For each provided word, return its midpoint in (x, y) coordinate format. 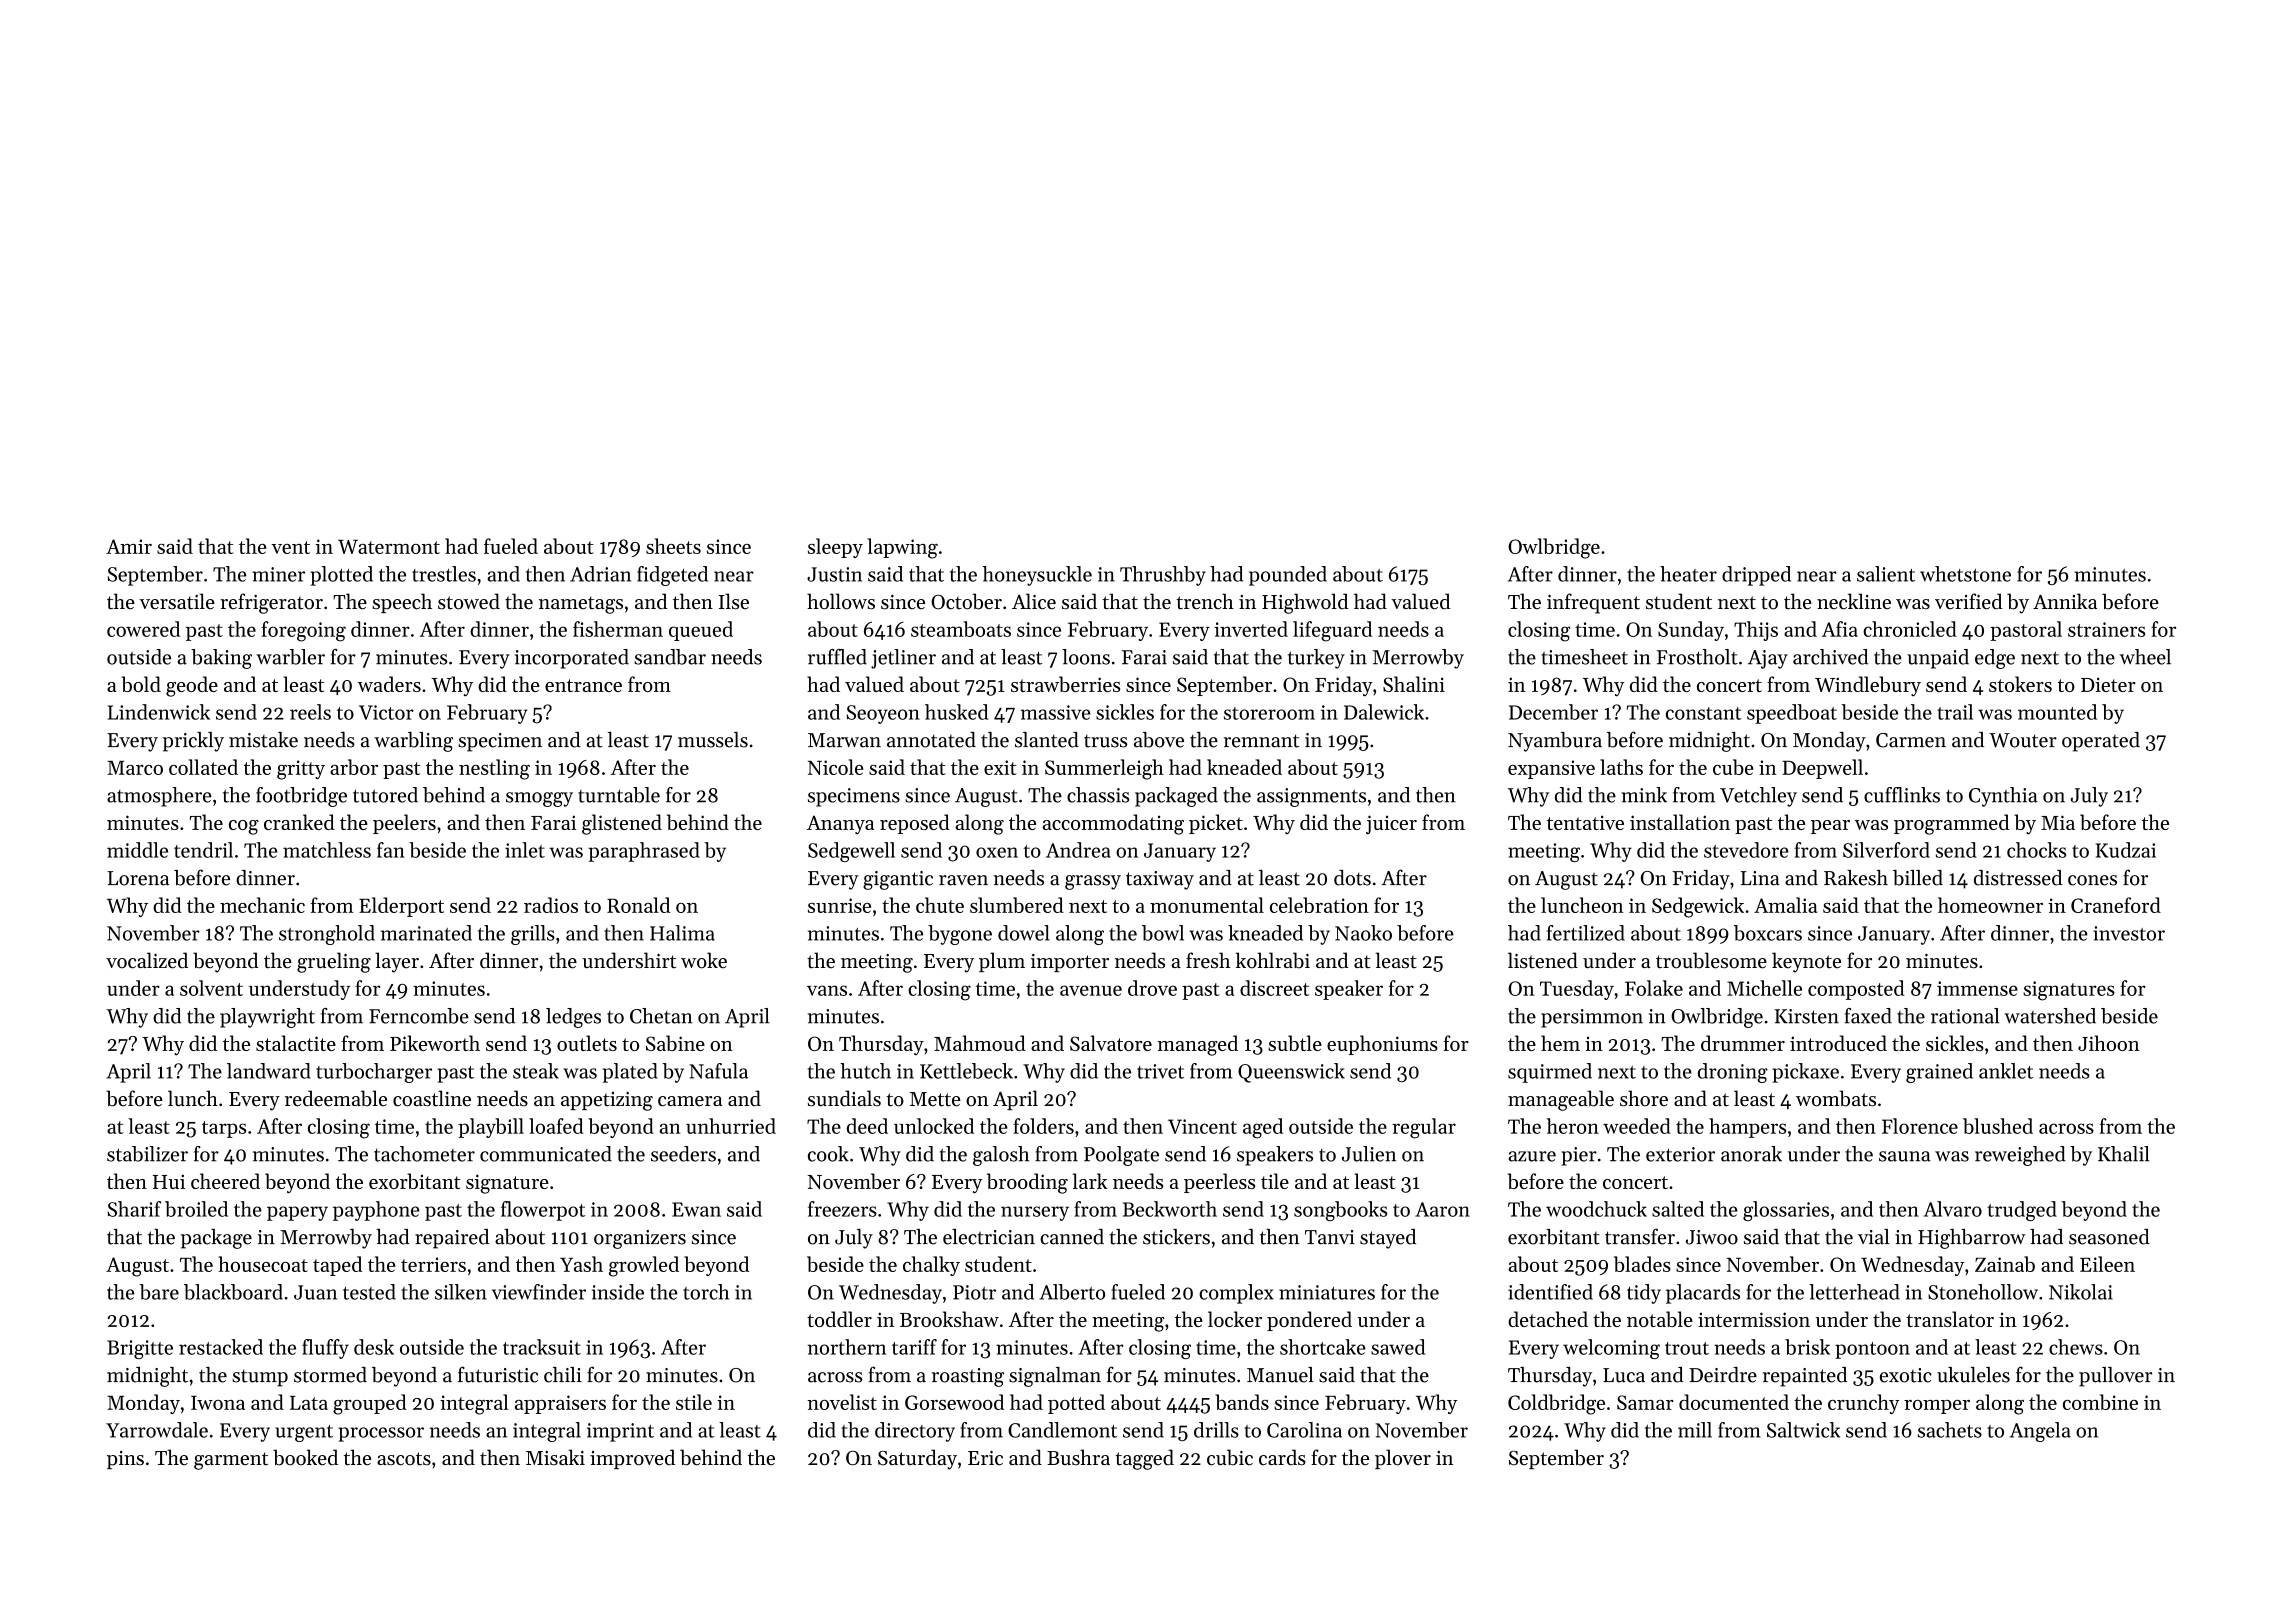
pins (125, 1460)
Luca (1624, 1375)
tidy (1644, 1294)
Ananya (840, 824)
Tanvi (1330, 1237)
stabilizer (147, 1154)
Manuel (1280, 1375)
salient (1886, 574)
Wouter (2023, 740)
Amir (129, 546)
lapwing (902, 548)
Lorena (138, 878)
